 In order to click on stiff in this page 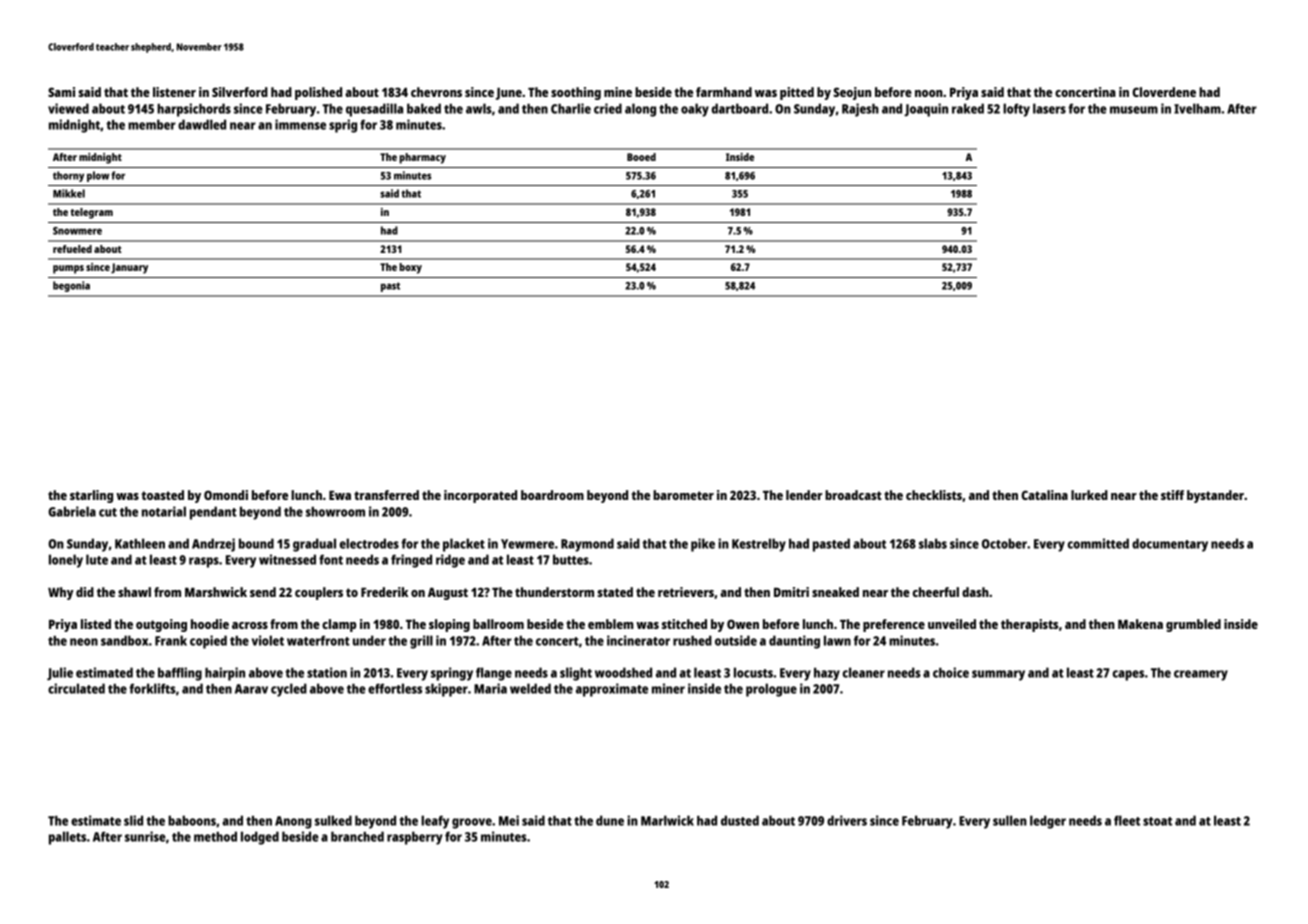, I will do `click(1172, 495)`.
